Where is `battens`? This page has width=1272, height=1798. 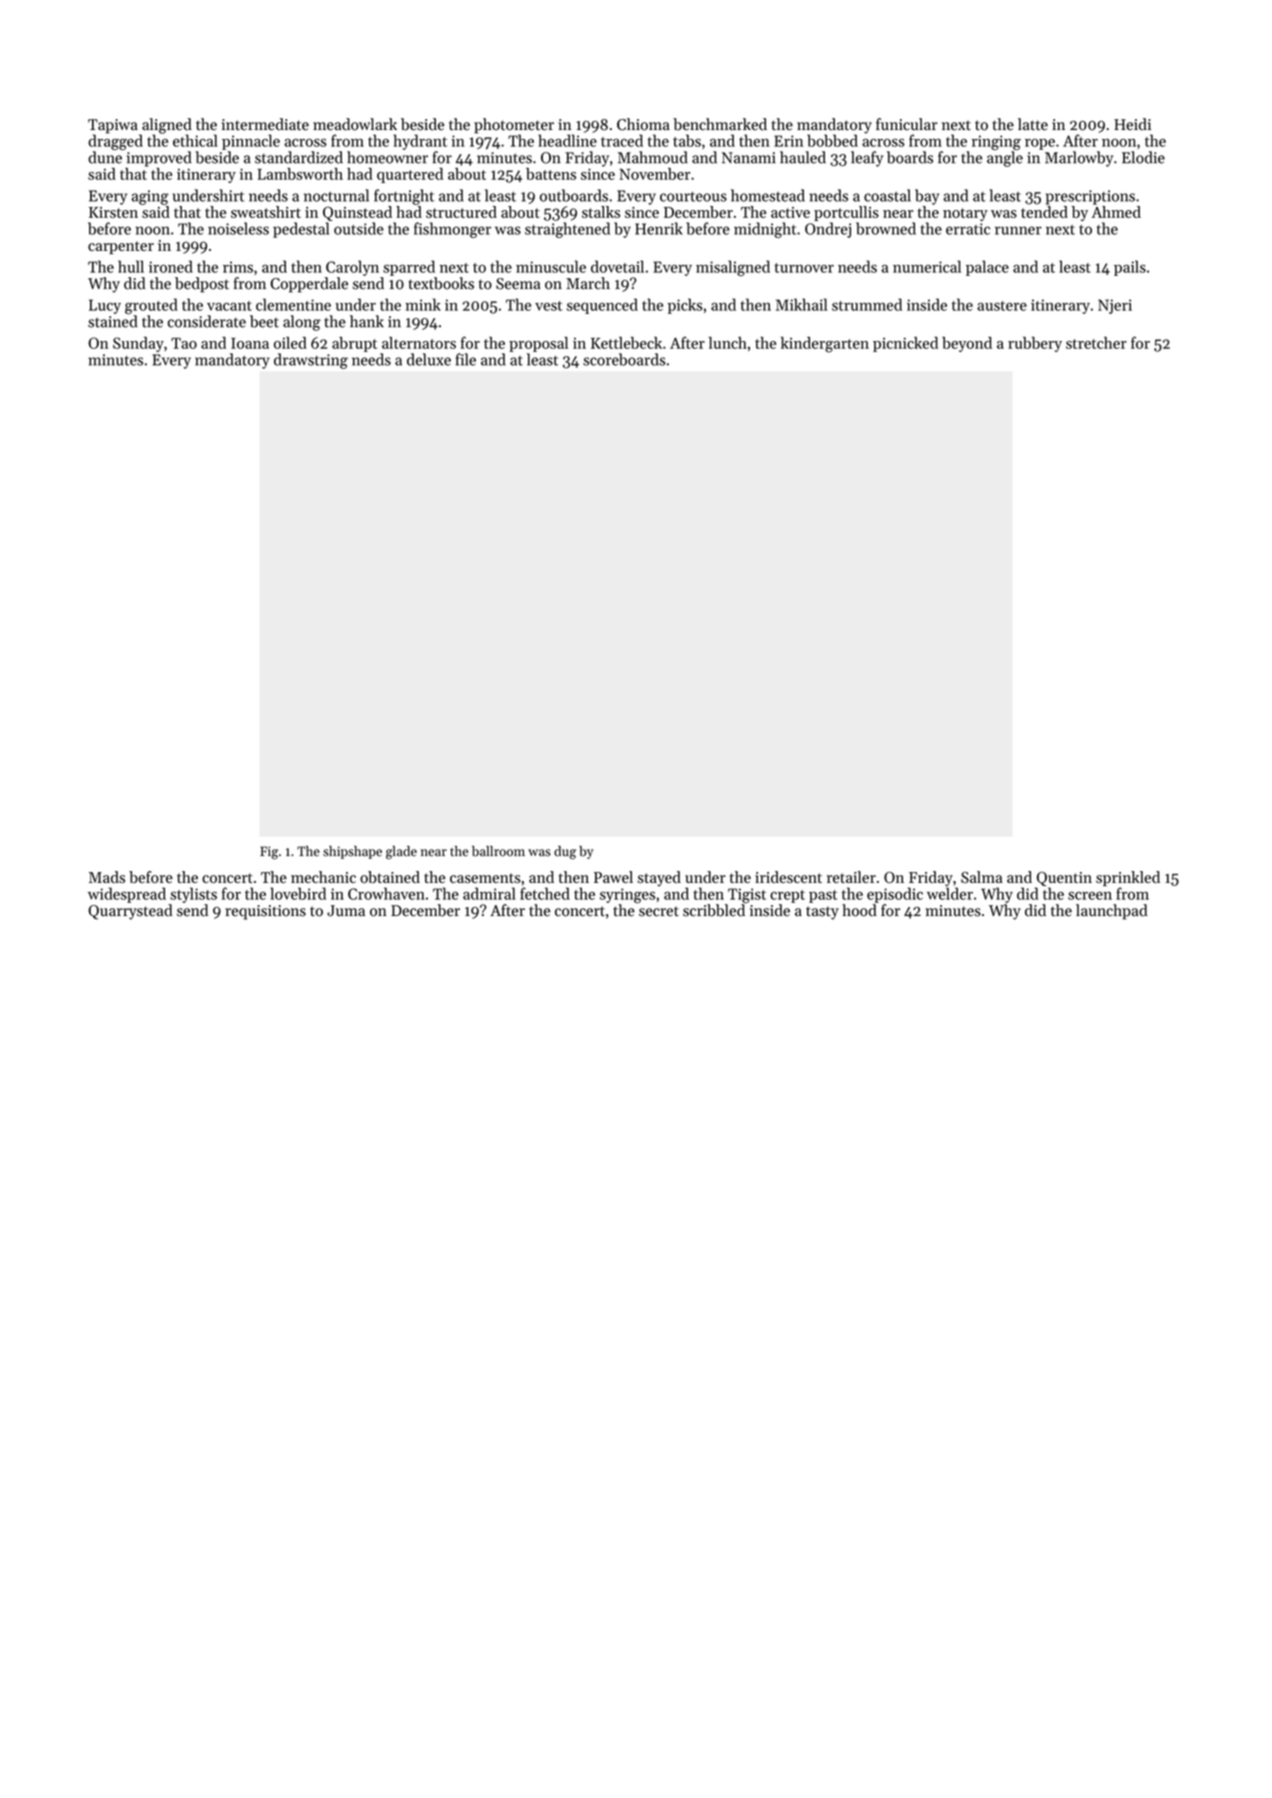 battens is located at coordinates (551, 174).
